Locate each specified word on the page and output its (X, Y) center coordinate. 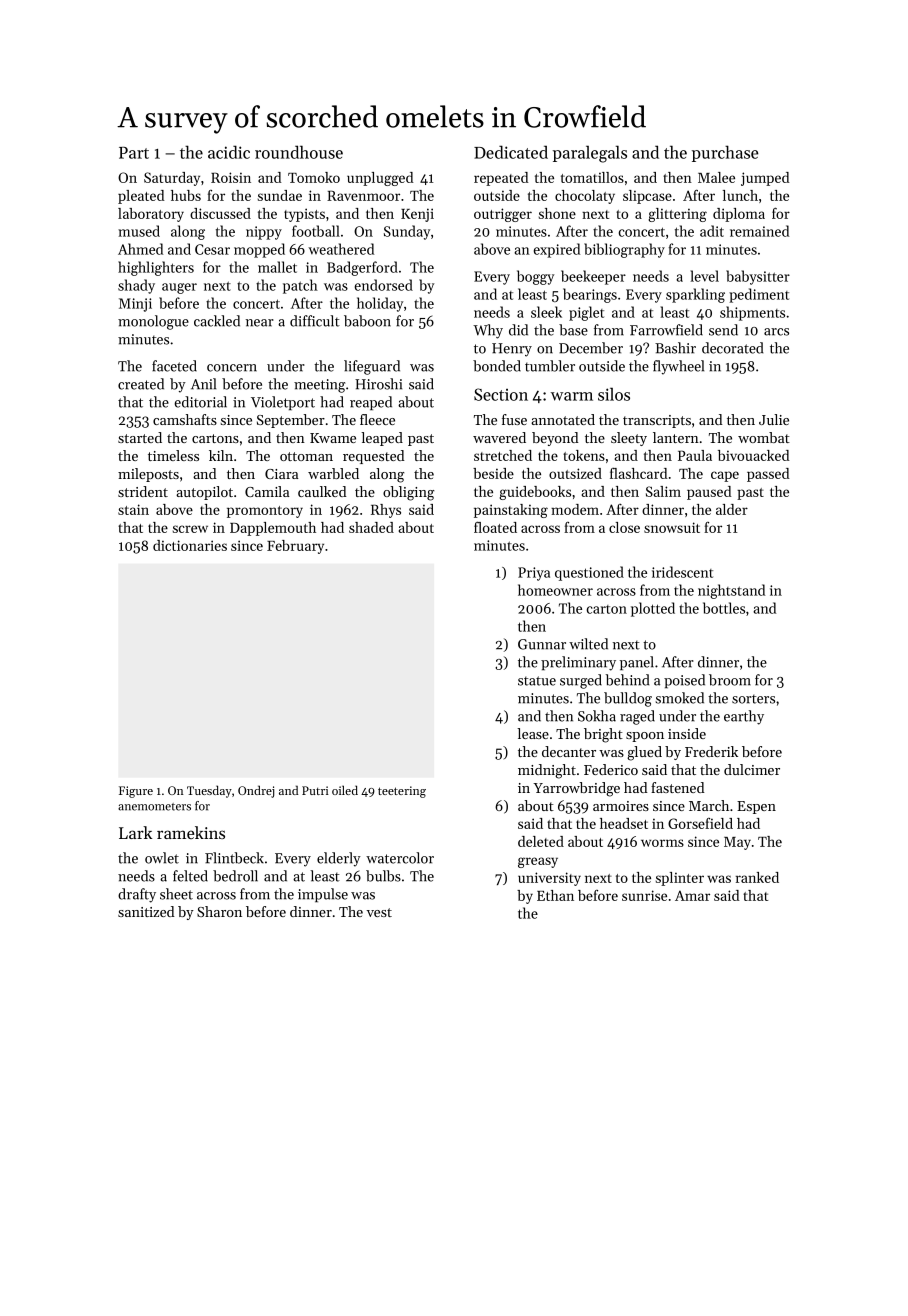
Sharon (219, 911)
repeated (501, 179)
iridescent (682, 572)
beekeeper (593, 277)
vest (379, 912)
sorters (753, 699)
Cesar (212, 249)
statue (537, 681)
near (260, 323)
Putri (315, 790)
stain (133, 509)
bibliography (624, 250)
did (518, 330)
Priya (534, 574)
